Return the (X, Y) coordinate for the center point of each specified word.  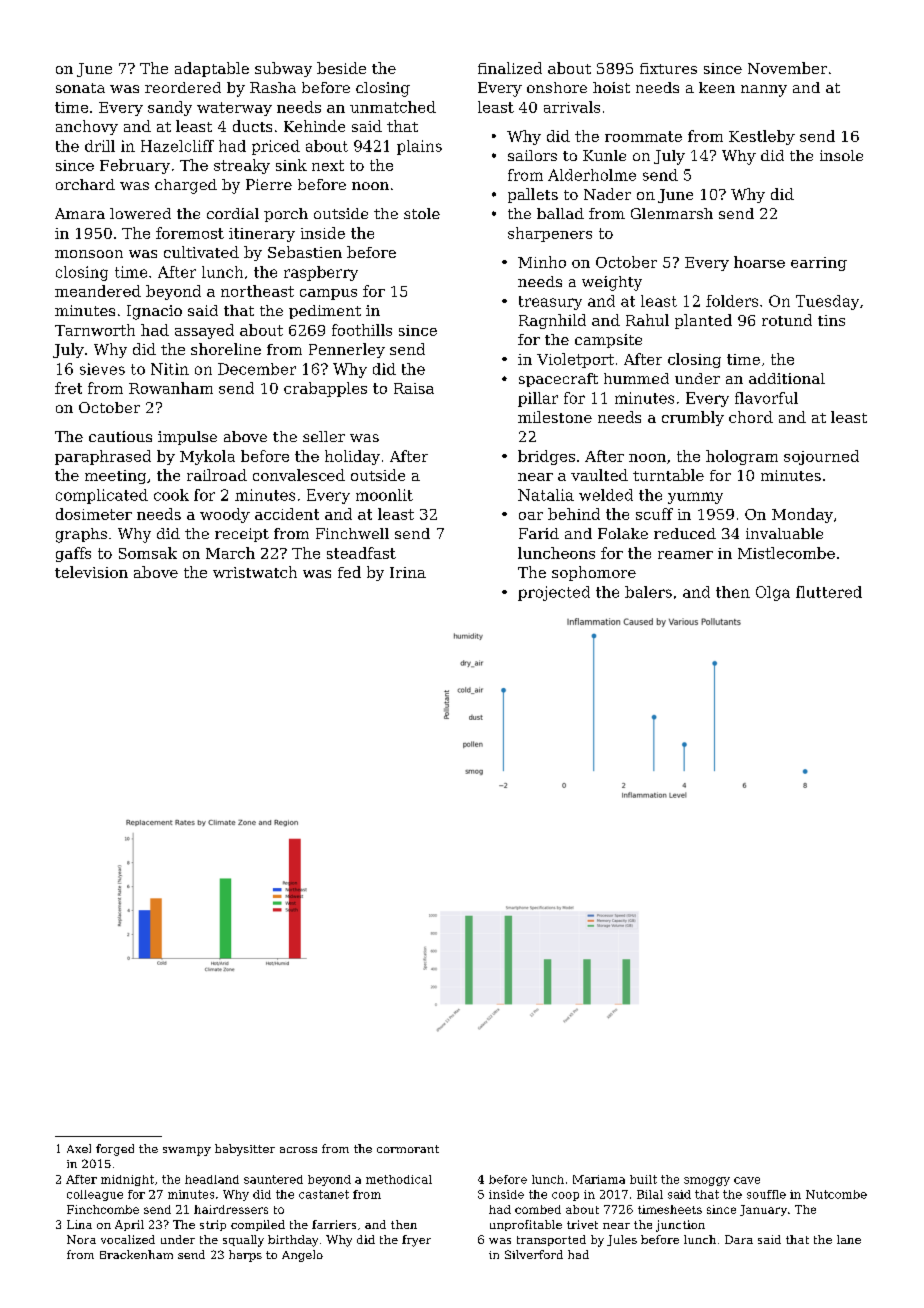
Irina (408, 572)
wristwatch (255, 572)
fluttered (829, 592)
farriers (334, 1224)
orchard (85, 184)
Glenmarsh (672, 213)
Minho (542, 262)
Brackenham (136, 1254)
